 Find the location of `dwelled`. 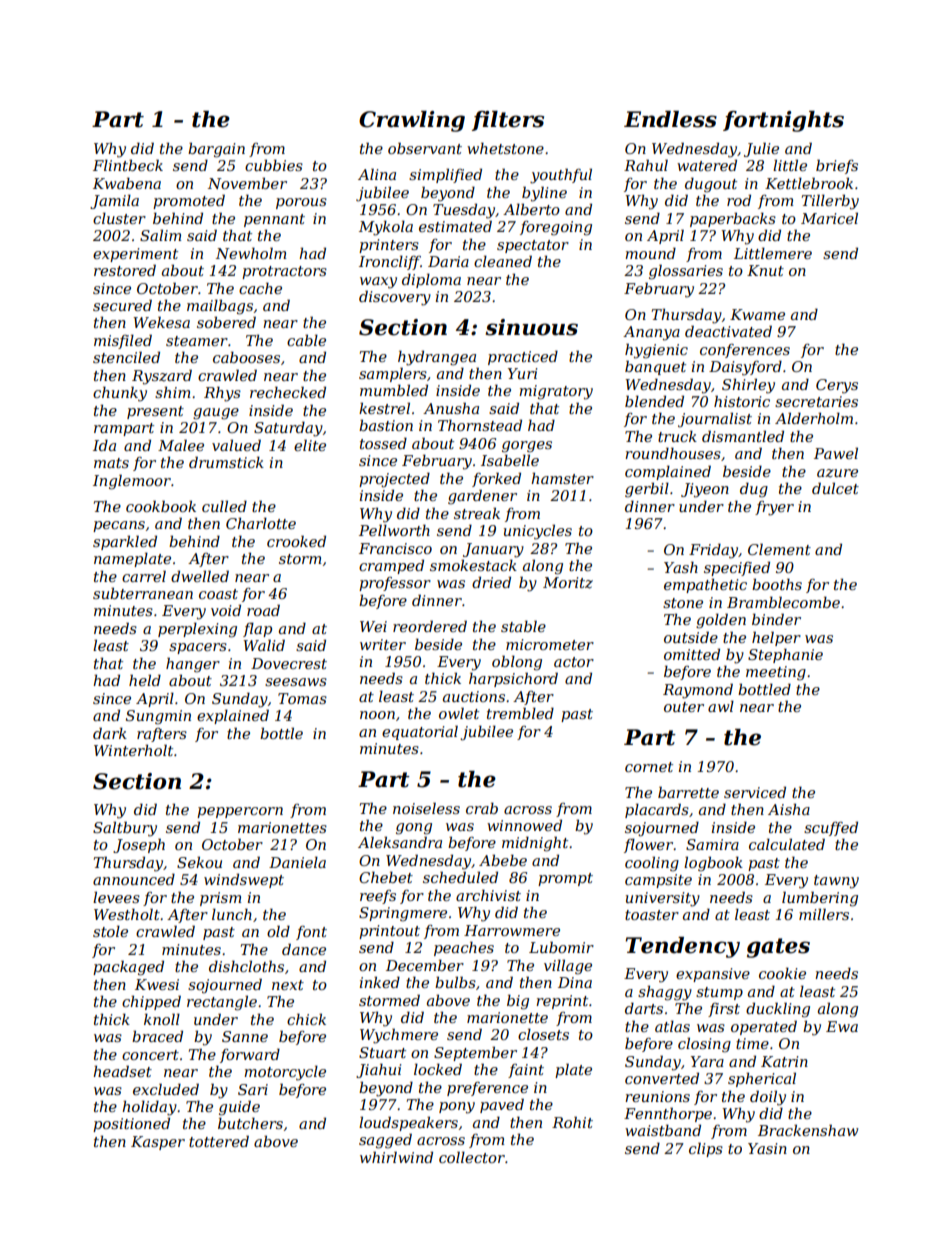

dwelled is located at coordinates (200, 576).
